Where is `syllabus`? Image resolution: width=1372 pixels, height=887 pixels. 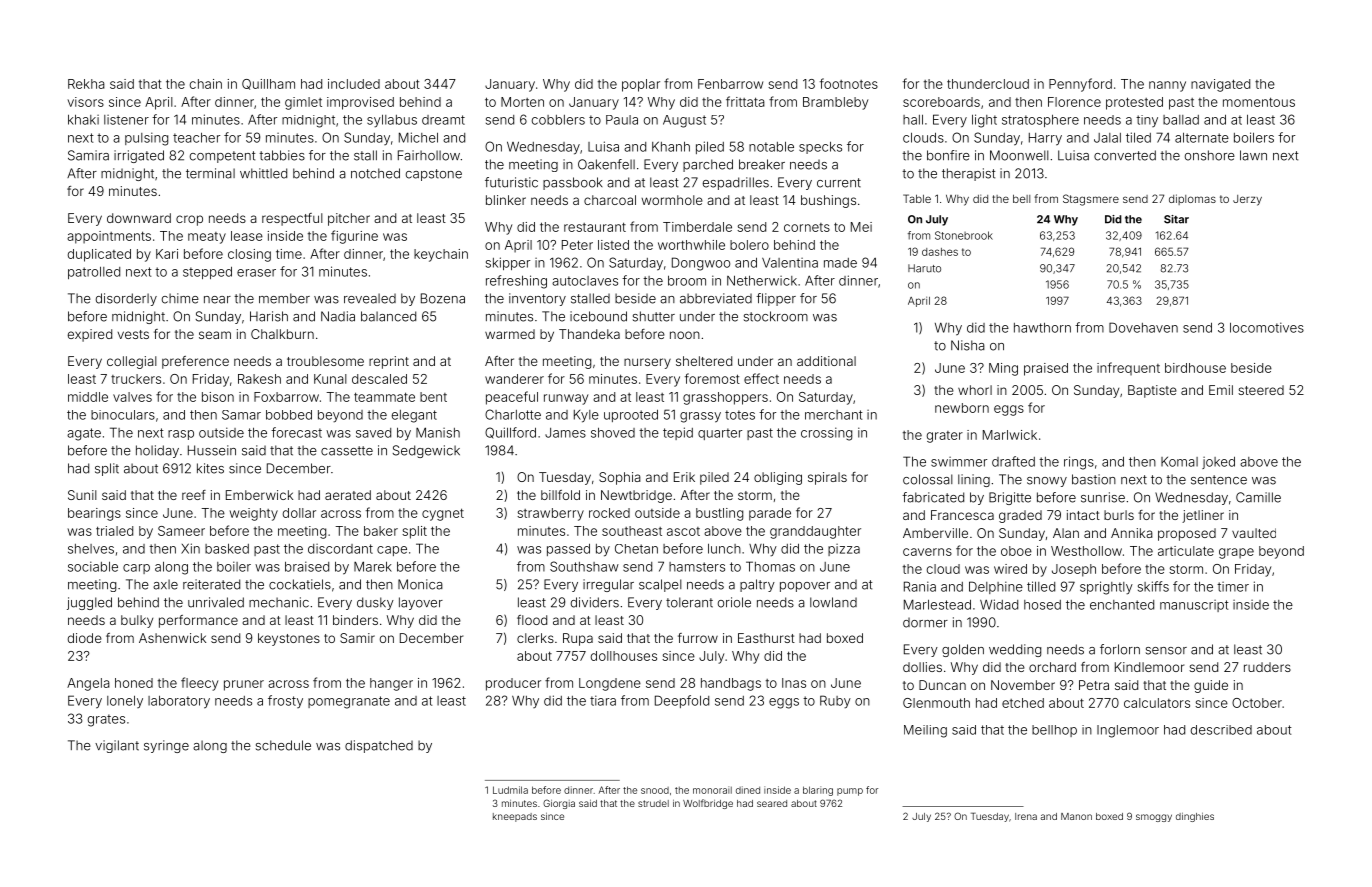
syllabus is located at coordinates (392, 121).
